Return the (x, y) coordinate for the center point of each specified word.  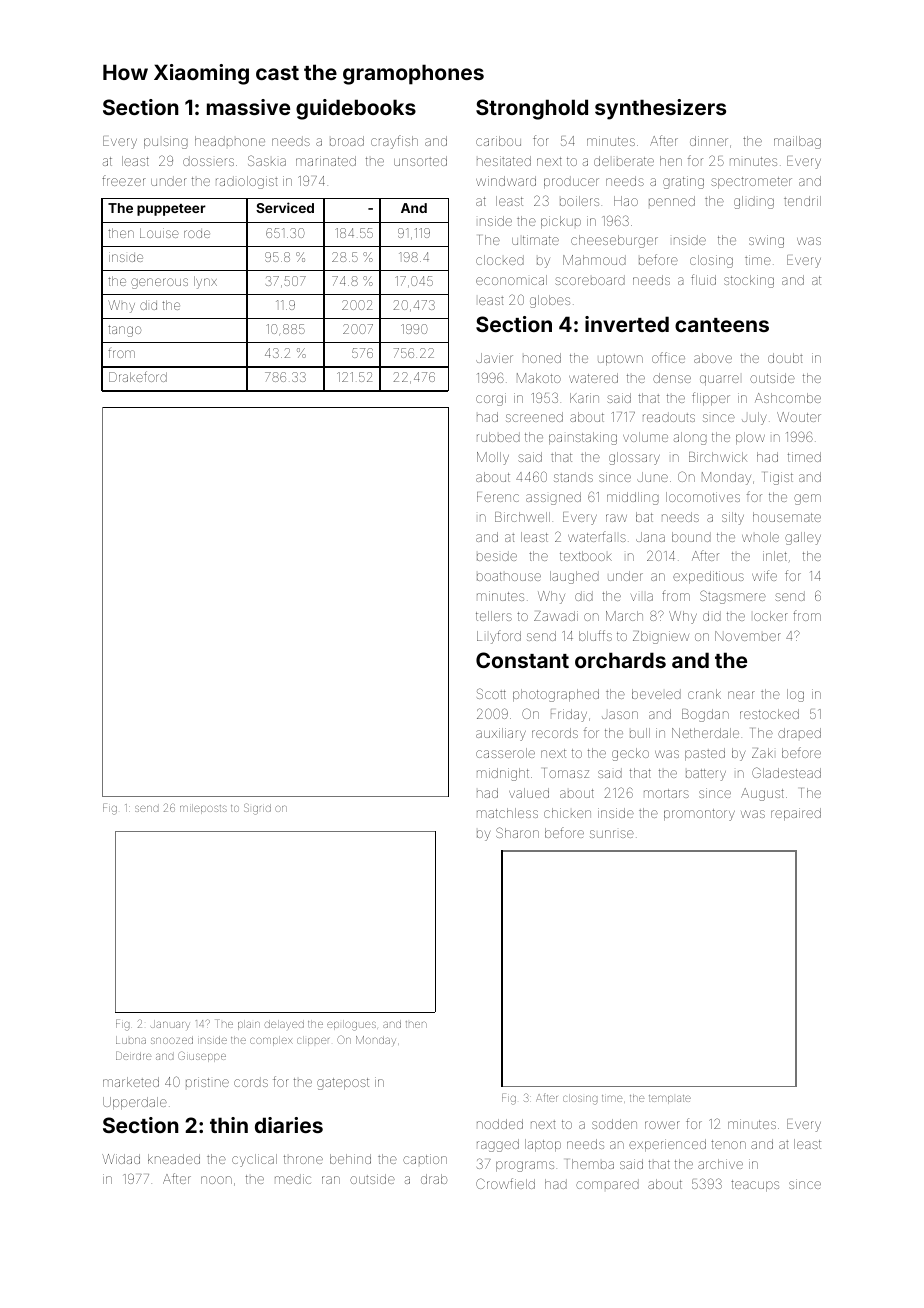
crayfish (394, 142)
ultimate (535, 240)
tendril (802, 201)
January (170, 1024)
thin (229, 1125)
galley (803, 538)
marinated (326, 161)
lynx (205, 282)
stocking (749, 281)
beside (497, 556)
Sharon (517, 832)
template (670, 1099)
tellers (494, 616)
